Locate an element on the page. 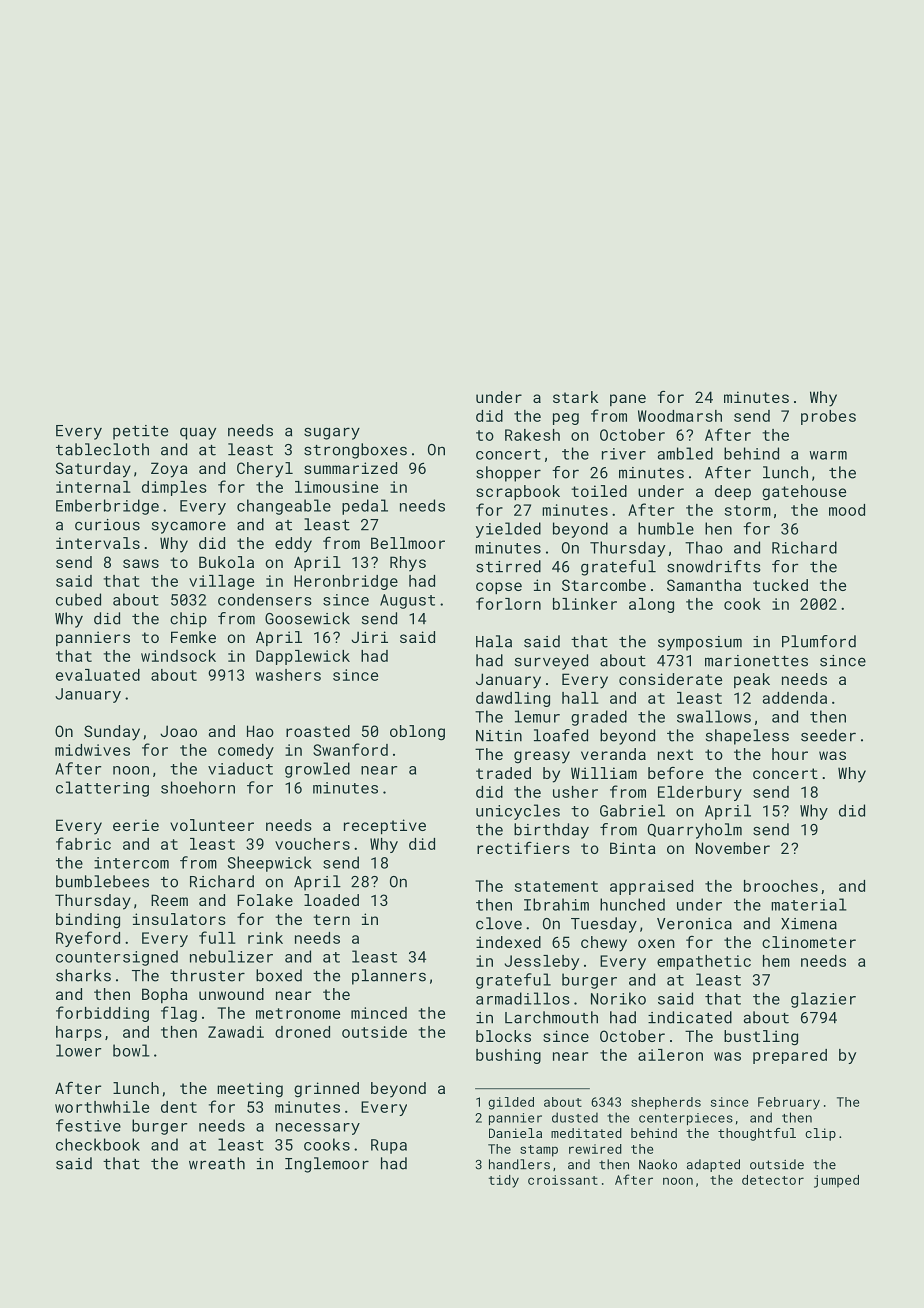 The width and height of the document is (924, 1308). saws is located at coordinates (141, 563).
